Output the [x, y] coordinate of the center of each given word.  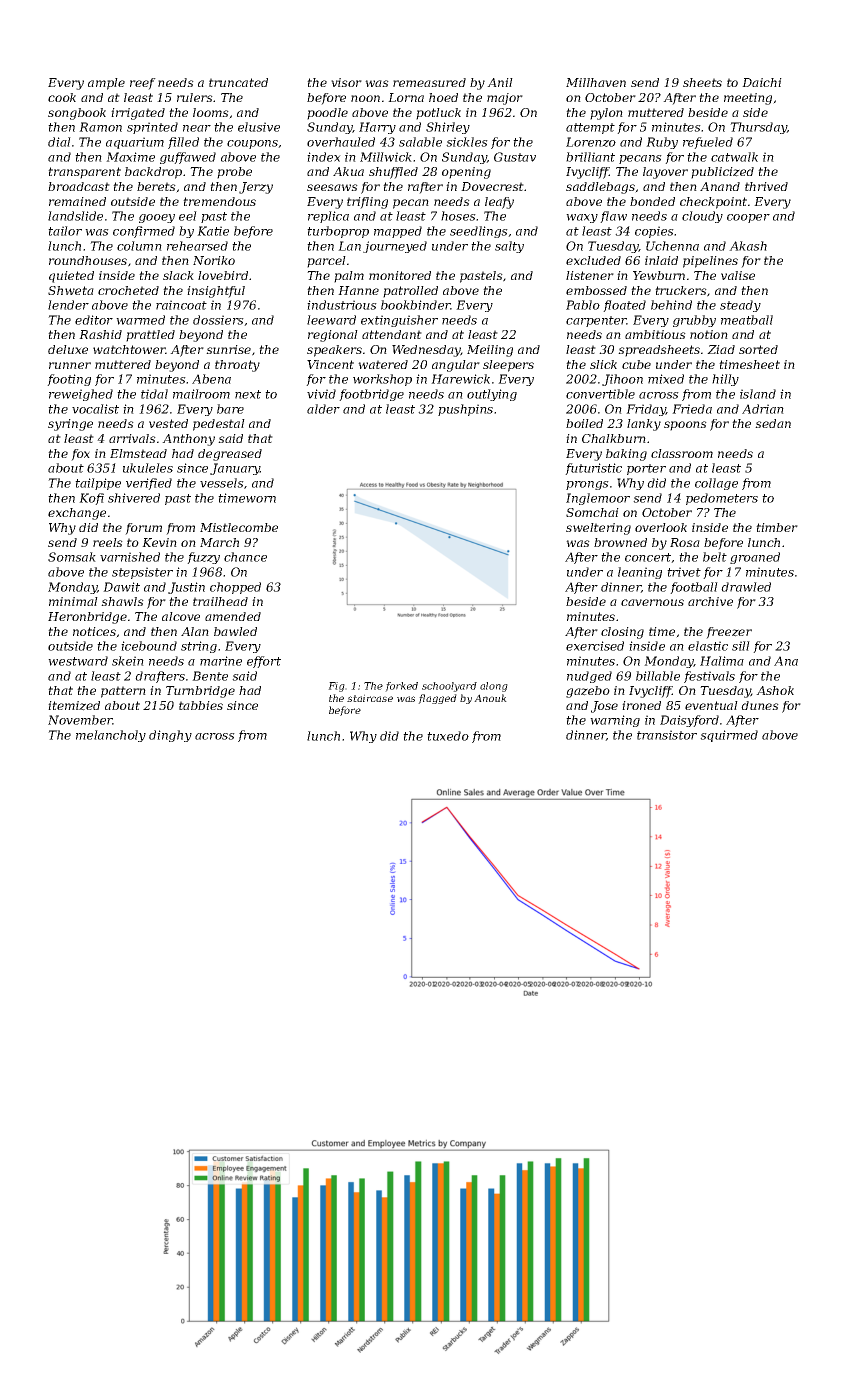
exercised [595, 646]
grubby [694, 321]
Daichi [762, 82]
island [758, 394]
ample [106, 84]
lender [68, 305]
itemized [74, 706]
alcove [181, 616]
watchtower [129, 349]
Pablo [583, 305]
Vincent [330, 364]
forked [401, 687]
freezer [729, 633]
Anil [500, 82]
